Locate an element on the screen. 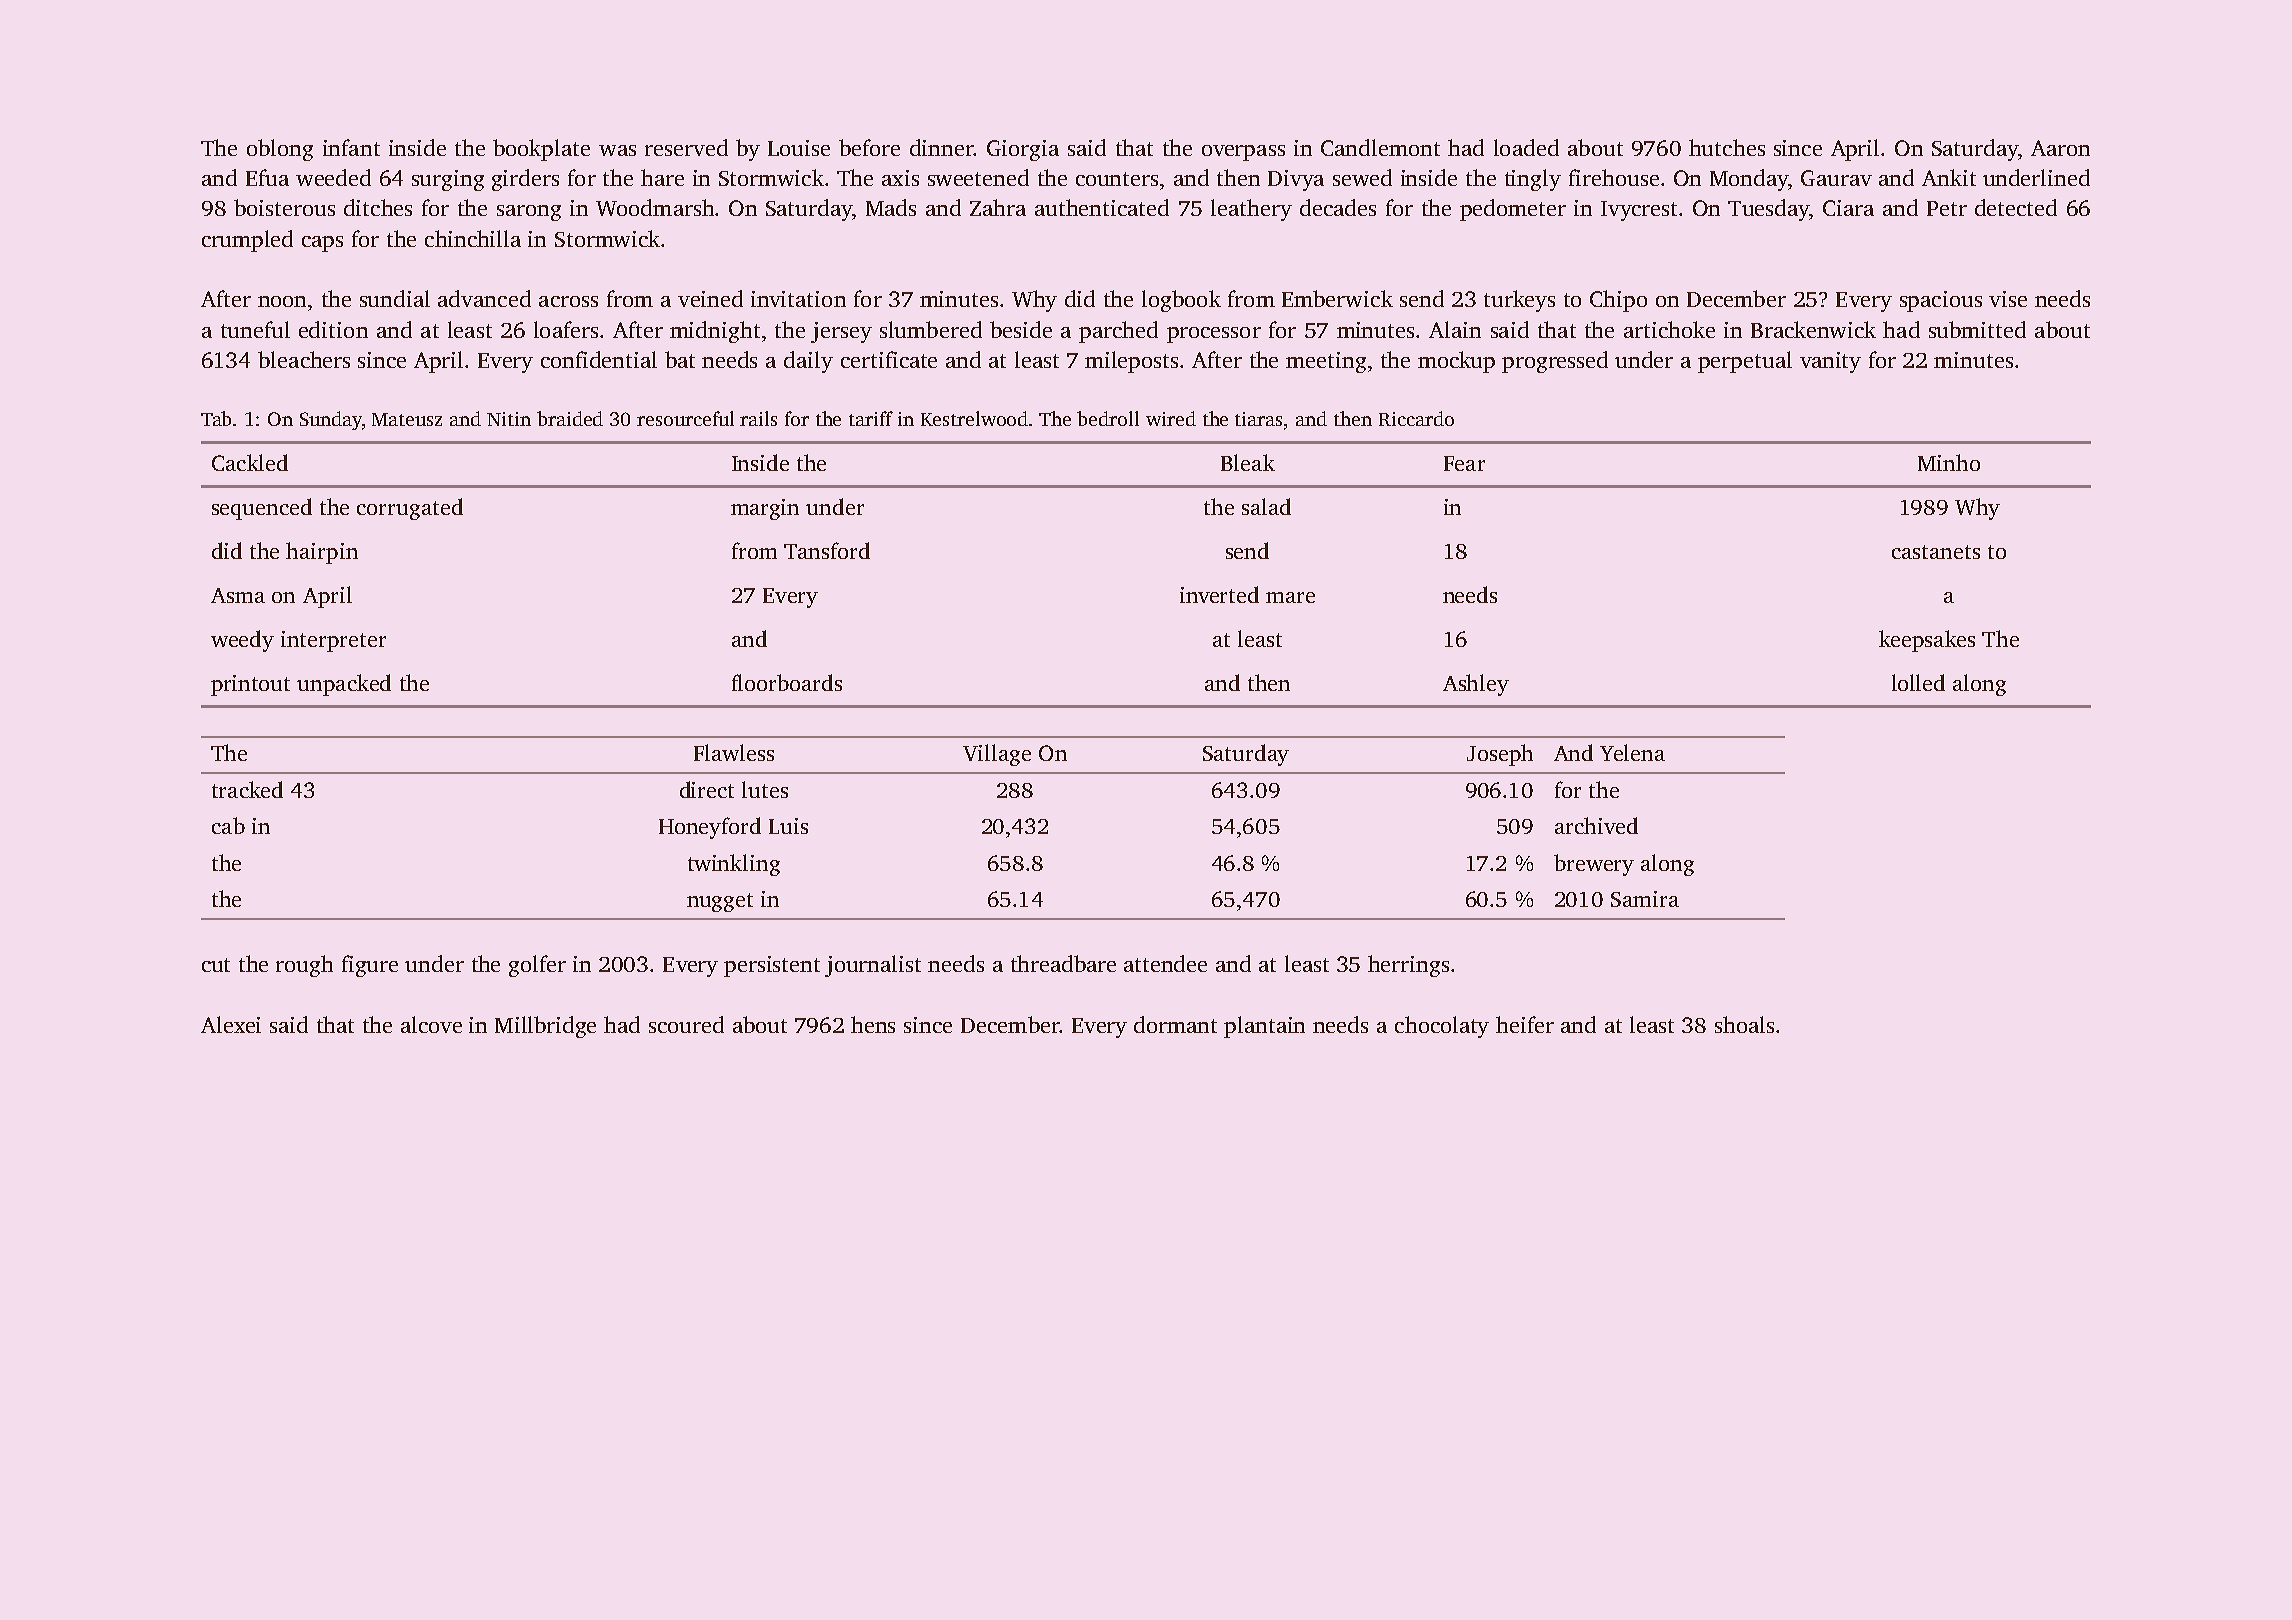  Minho is located at coordinates (1949, 462).
